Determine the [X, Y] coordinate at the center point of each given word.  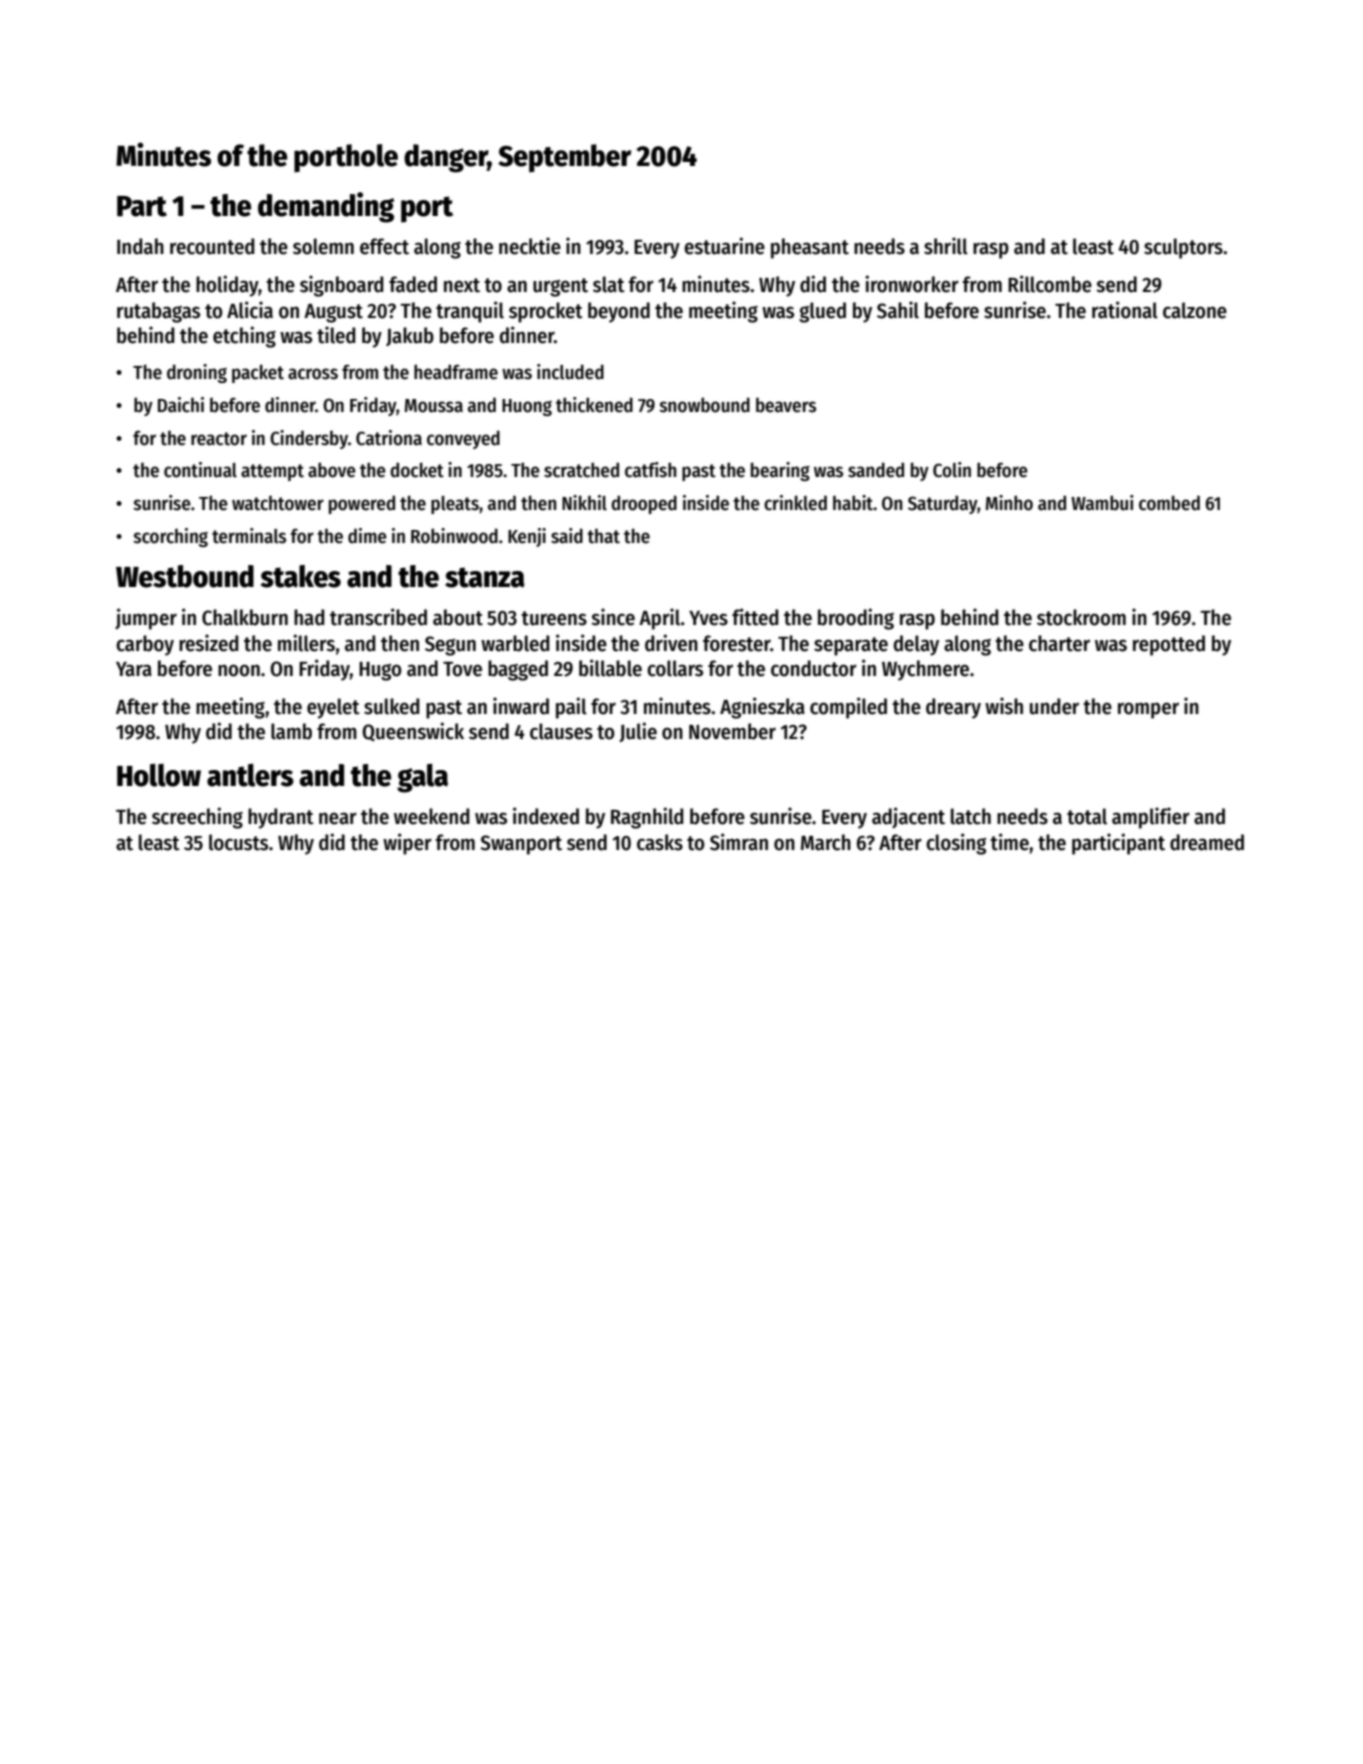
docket [417, 470]
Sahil [898, 310]
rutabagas [158, 312]
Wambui [1102, 503]
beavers [786, 405]
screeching [197, 818]
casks [660, 842]
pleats [455, 505]
